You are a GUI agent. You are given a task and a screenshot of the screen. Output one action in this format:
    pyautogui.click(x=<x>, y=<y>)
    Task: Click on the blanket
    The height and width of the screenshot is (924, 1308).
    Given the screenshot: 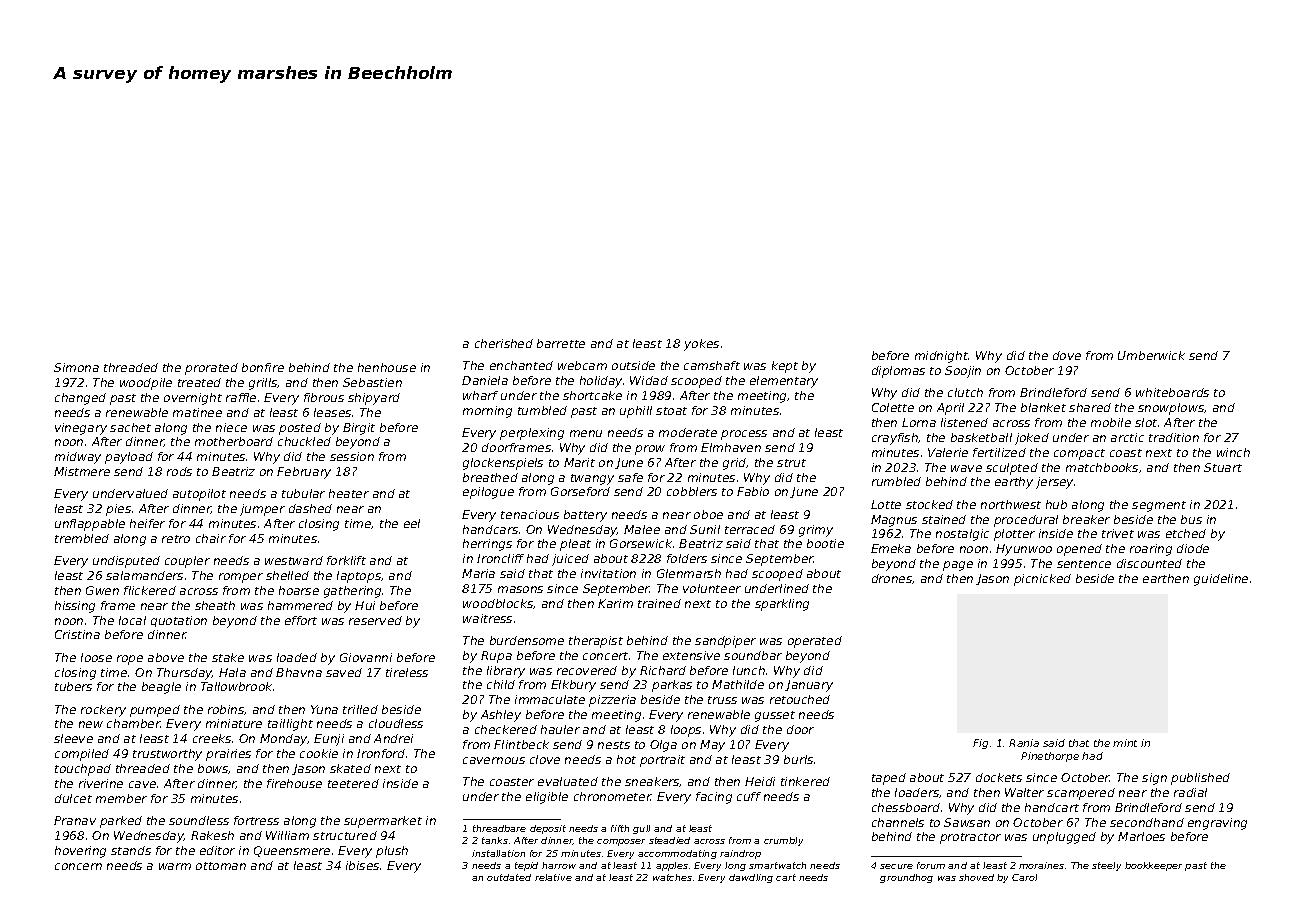 What is the action you would take?
    pyautogui.click(x=1043, y=407)
